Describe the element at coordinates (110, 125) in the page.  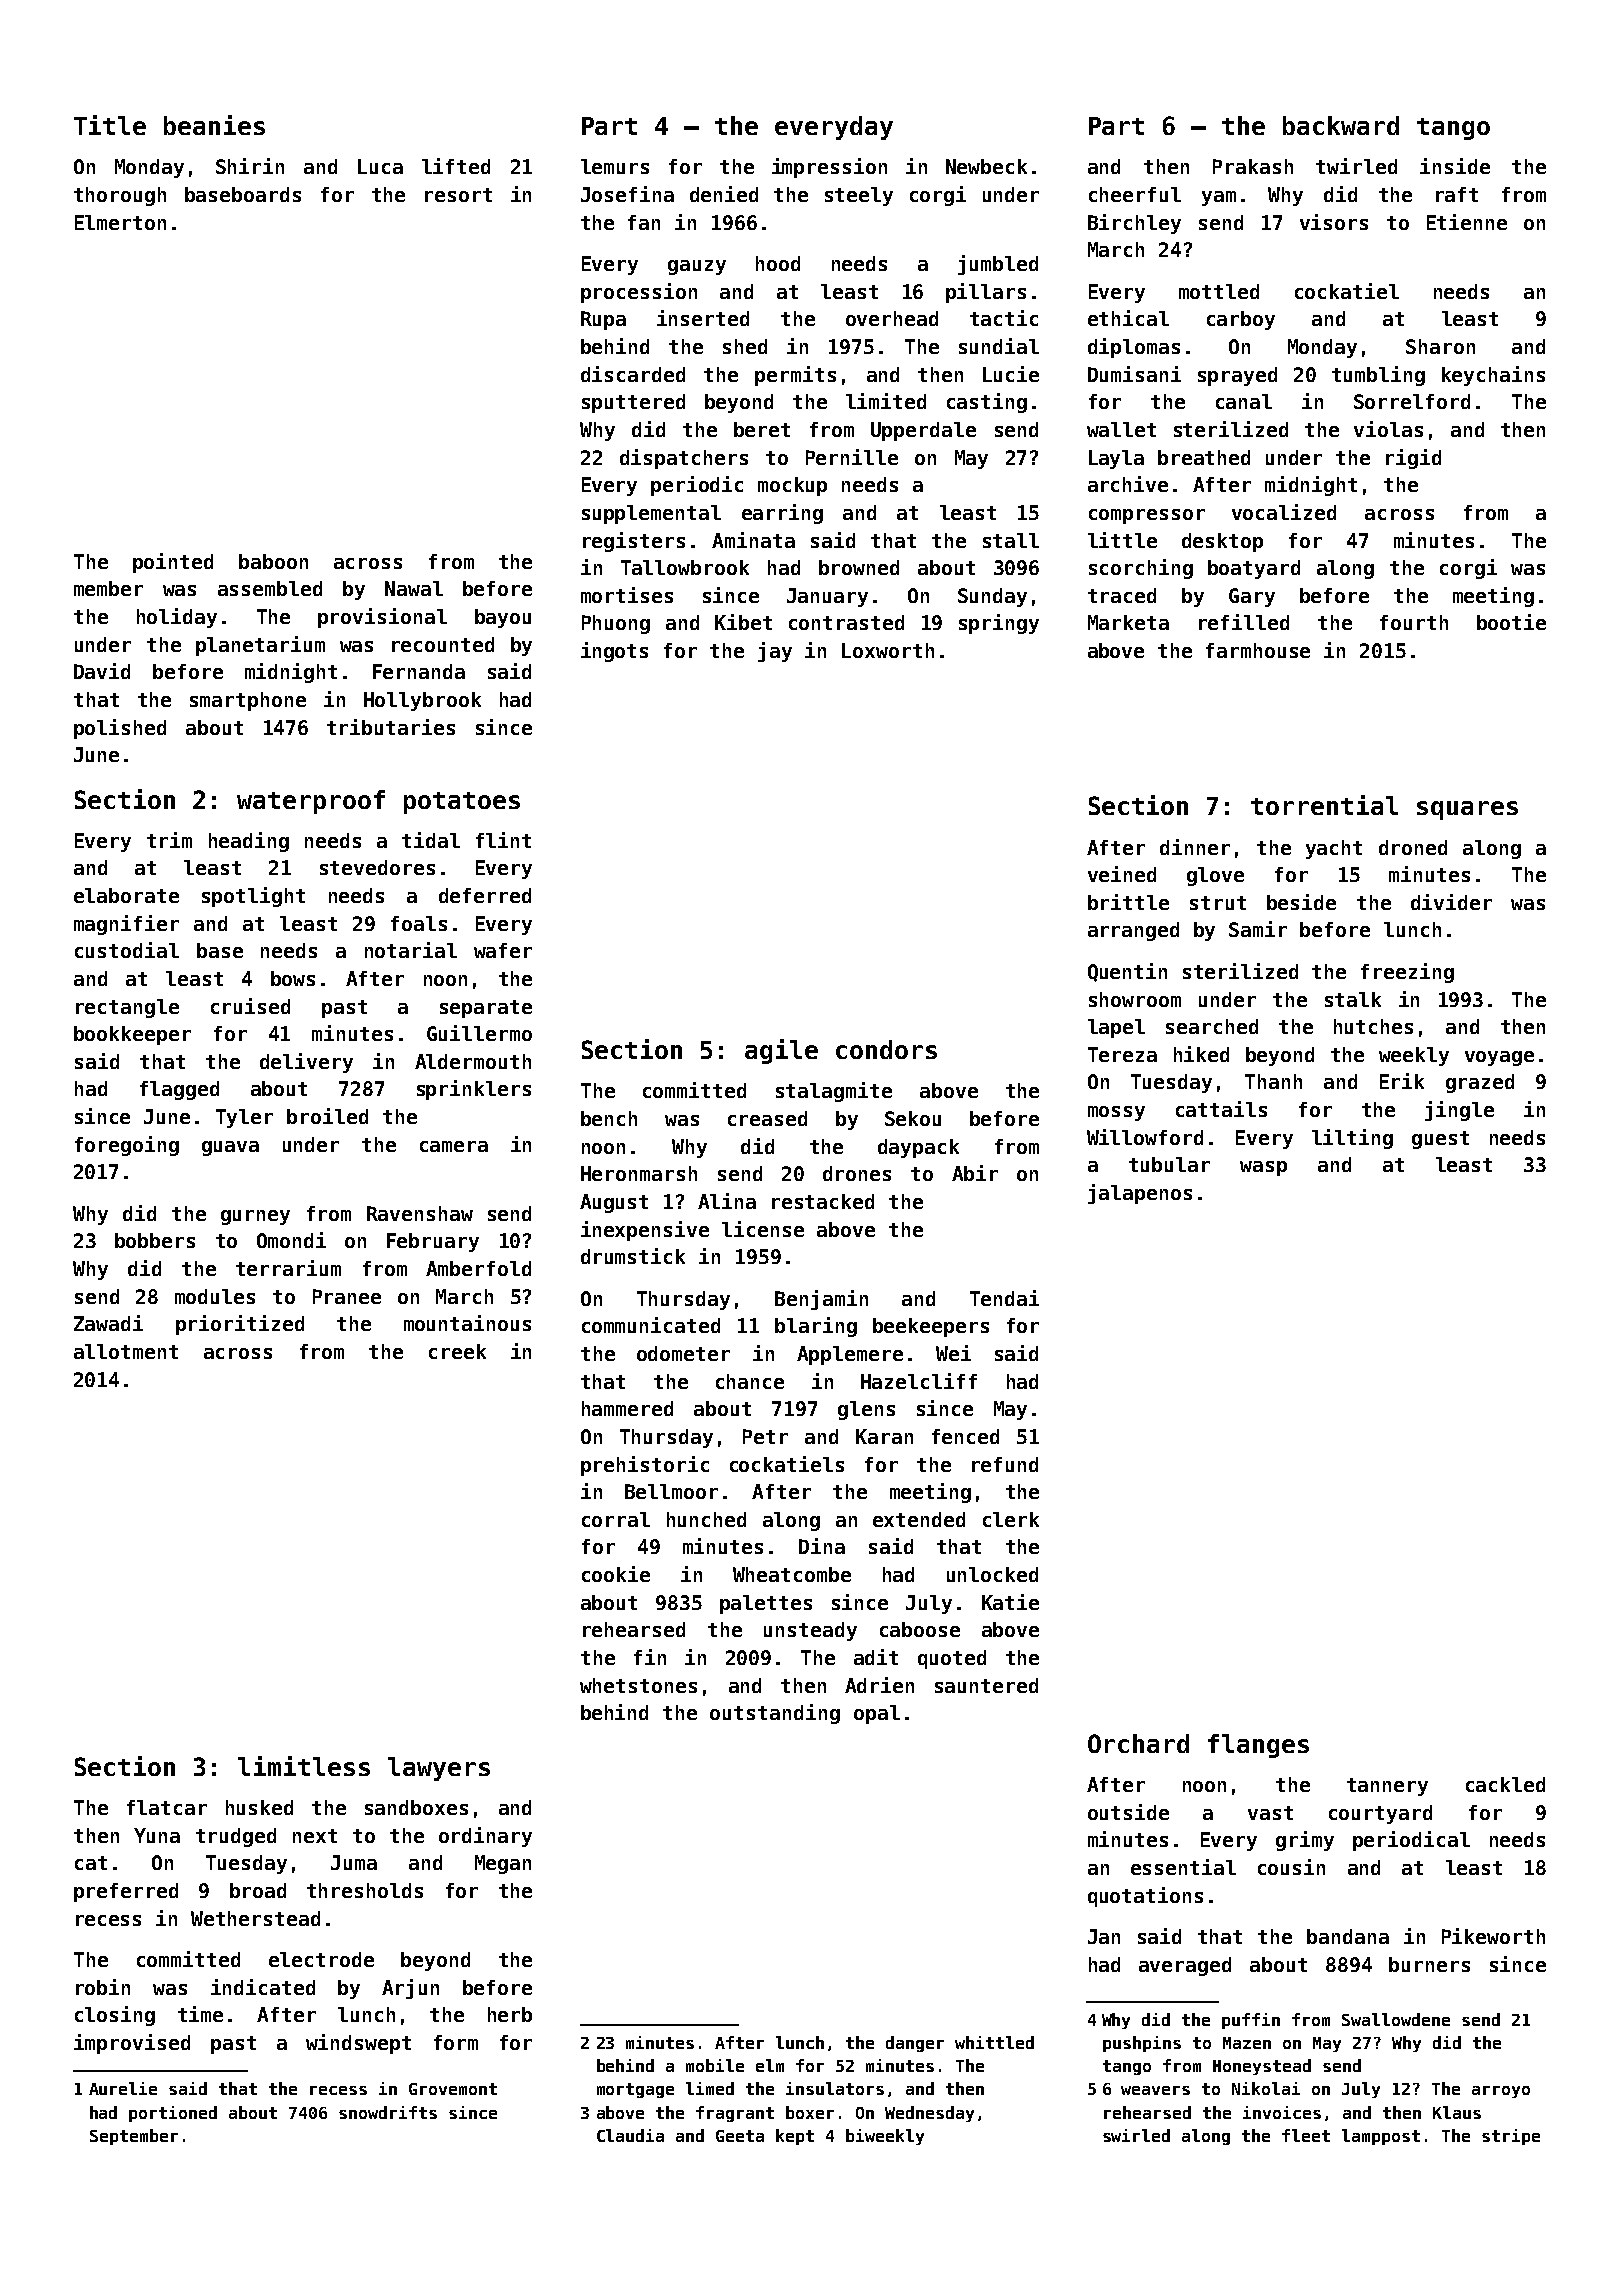
I see `Title` at that location.
